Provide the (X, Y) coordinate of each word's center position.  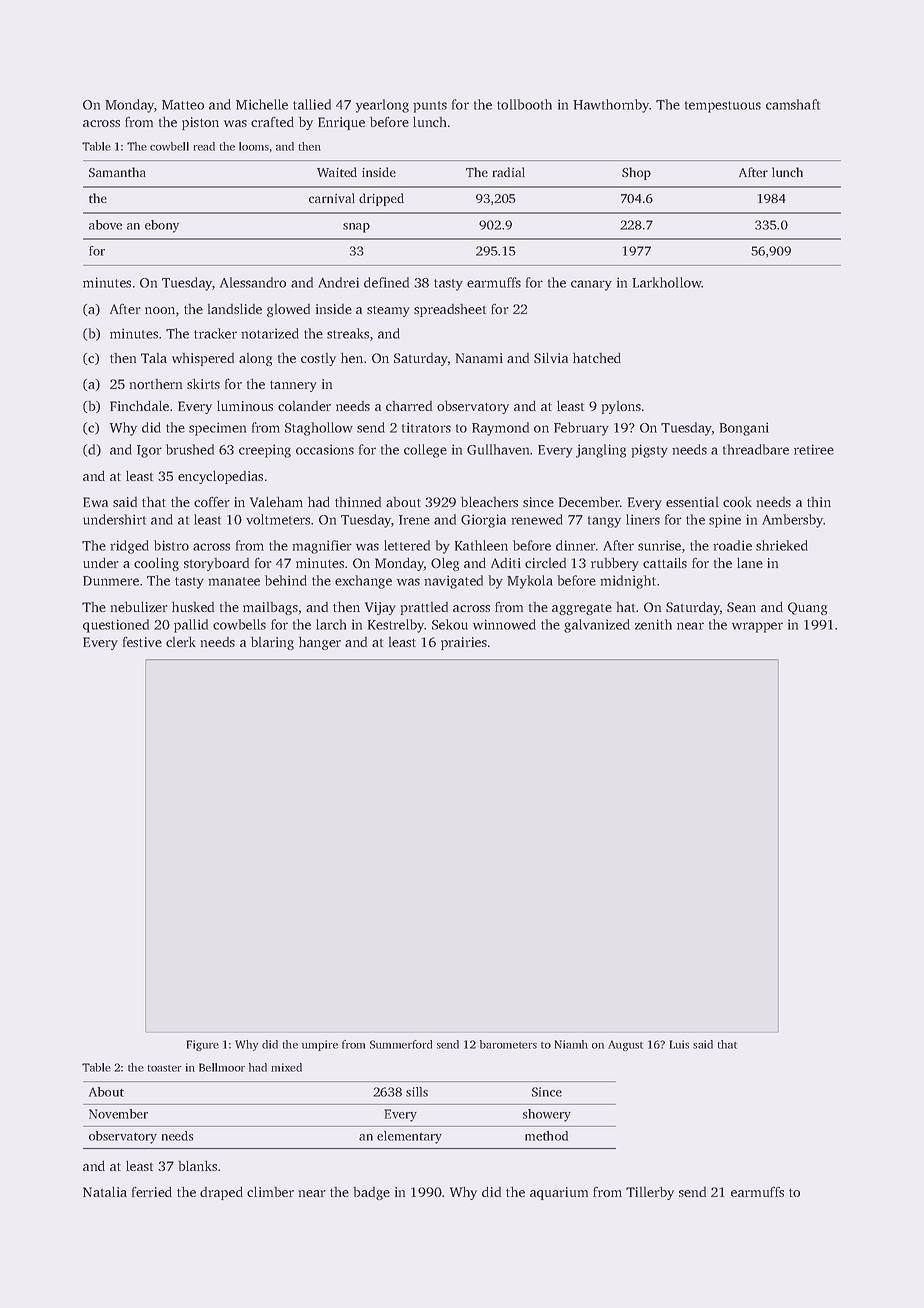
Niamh (571, 1044)
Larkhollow (667, 282)
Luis (679, 1044)
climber (270, 1191)
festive (142, 641)
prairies (464, 643)
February (581, 429)
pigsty (649, 451)
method (546, 1136)
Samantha (117, 172)
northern (155, 384)
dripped (381, 199)
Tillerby (650, 1193)
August (625, 1045)
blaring (272, 643)
